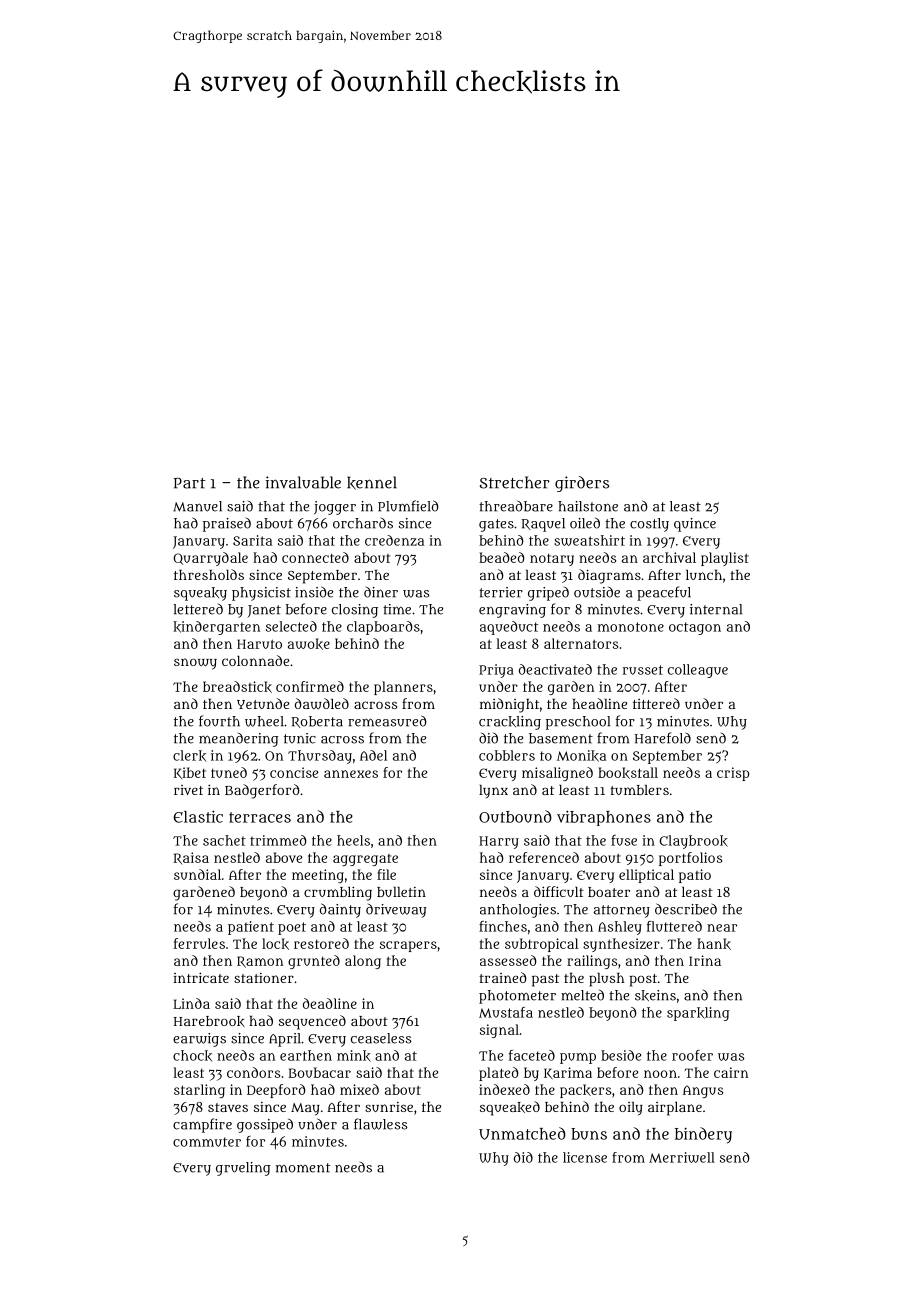  Describe the element at coordinates (515, 482) in the screenshot. I see `Stretcher` at that location.
